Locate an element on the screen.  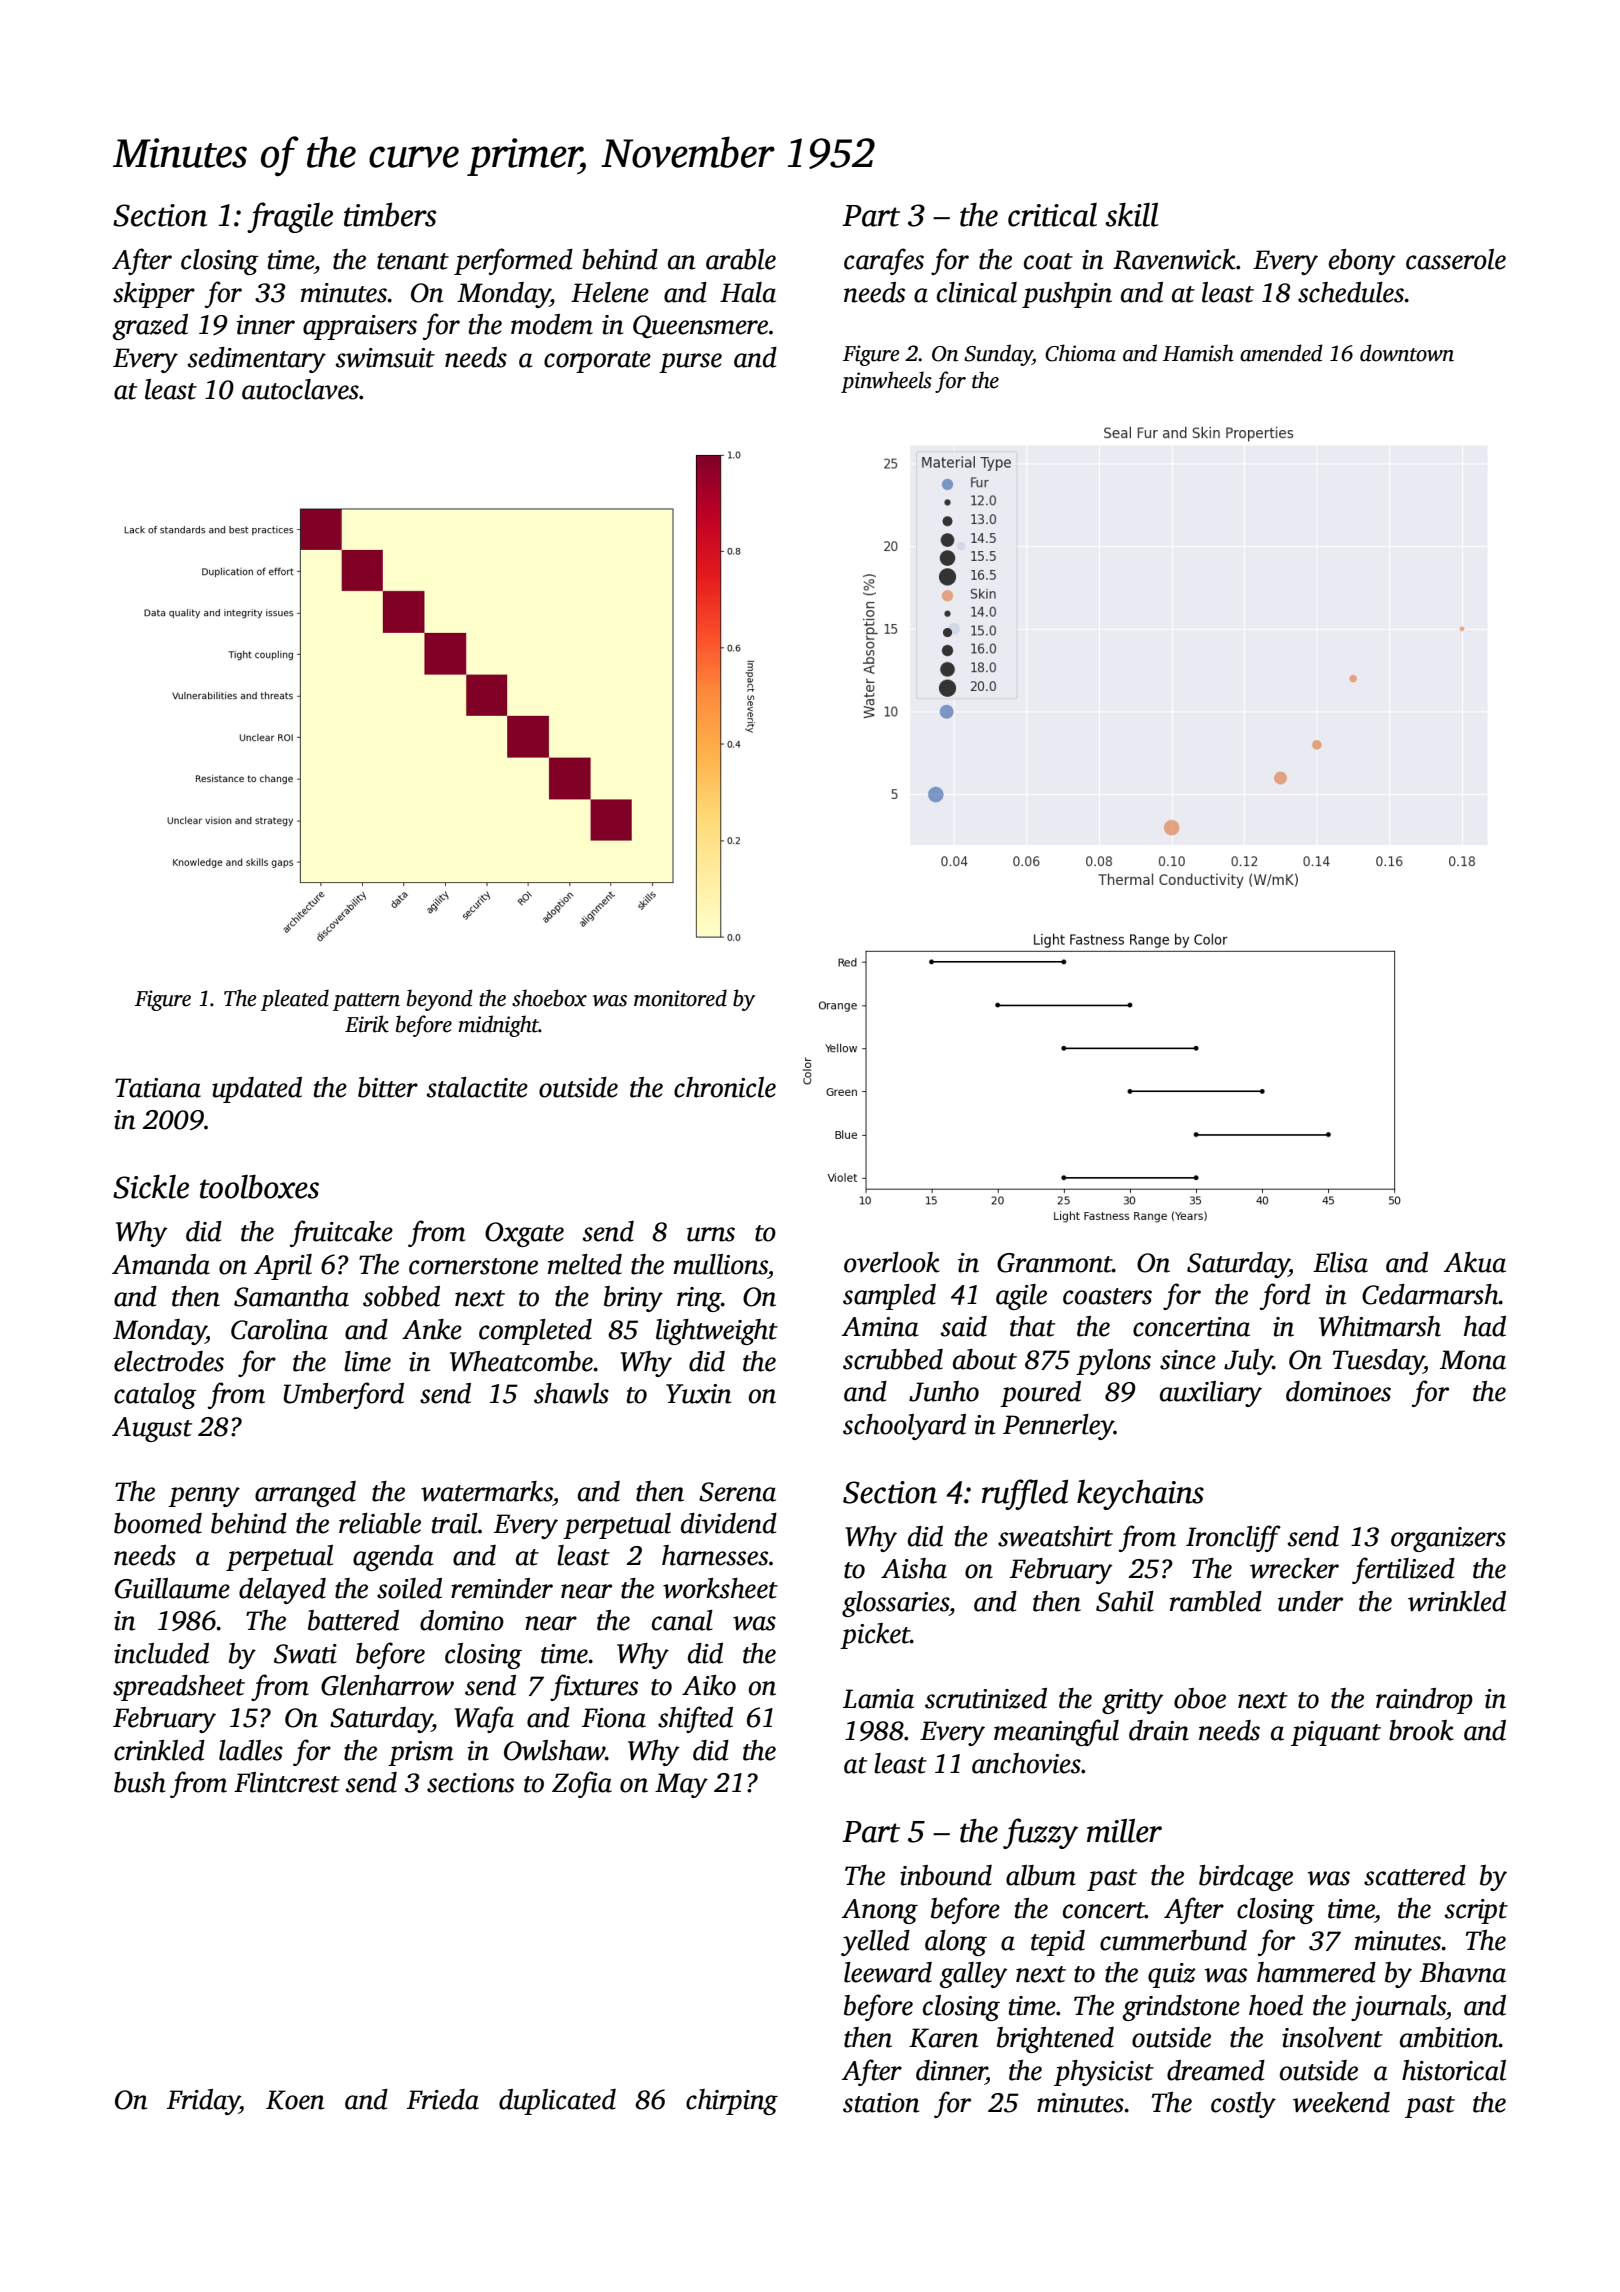
raindrop is located at coordinates (1424, 1701).
